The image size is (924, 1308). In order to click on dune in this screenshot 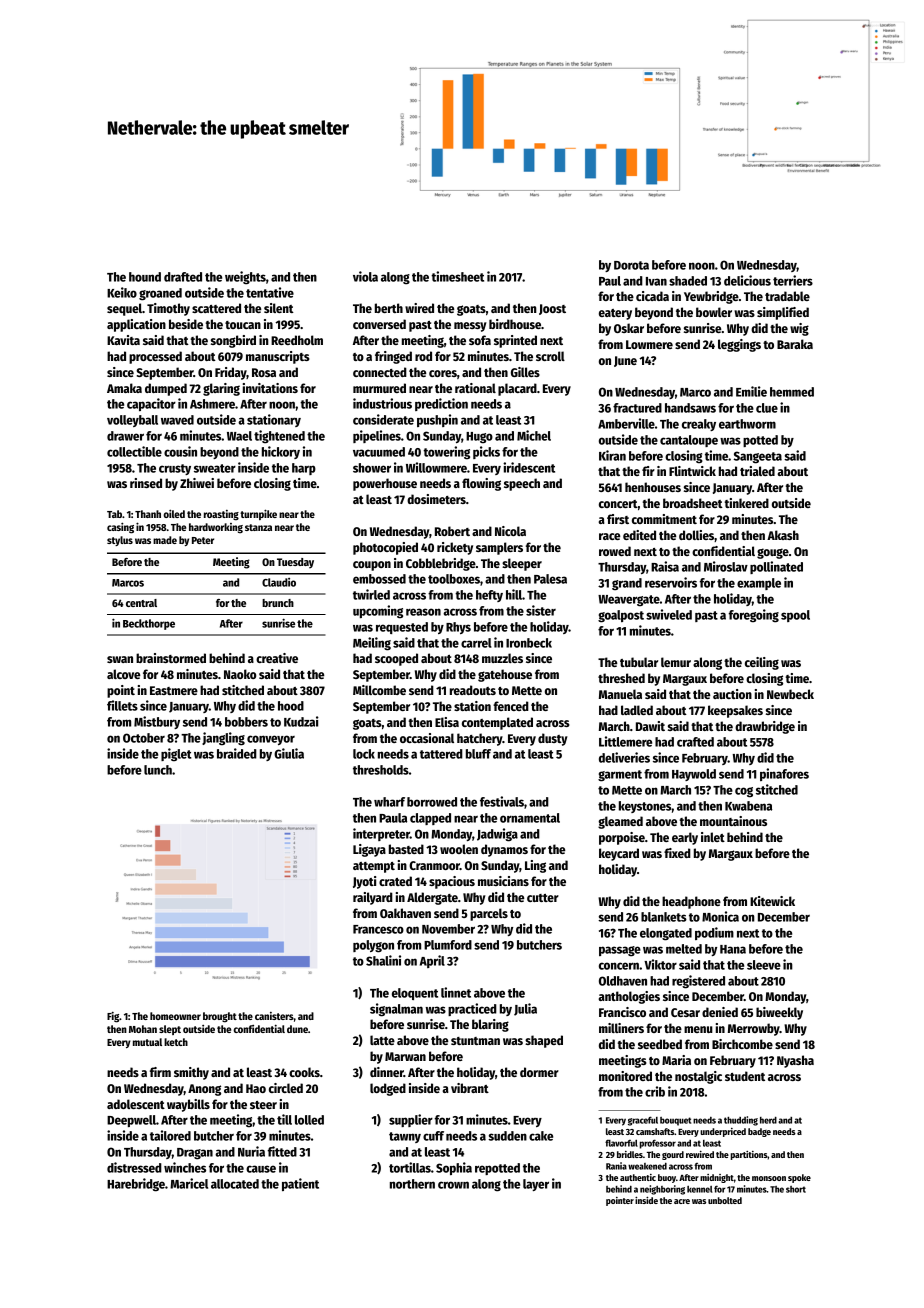, I will do `click(297, 1029)`.
